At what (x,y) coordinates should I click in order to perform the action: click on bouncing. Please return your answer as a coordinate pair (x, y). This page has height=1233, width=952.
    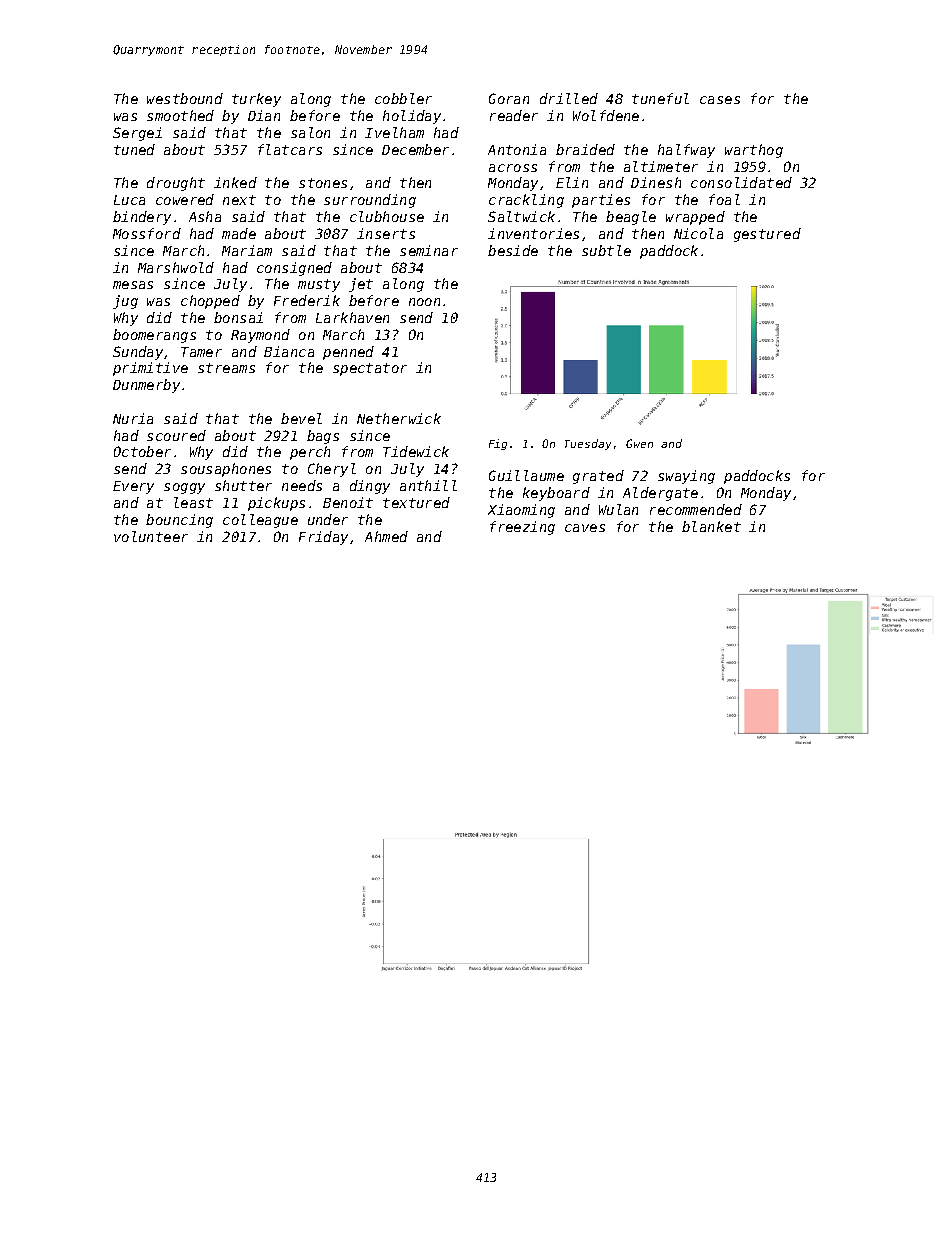
    Looking at the image, I should click on (179, 521).
